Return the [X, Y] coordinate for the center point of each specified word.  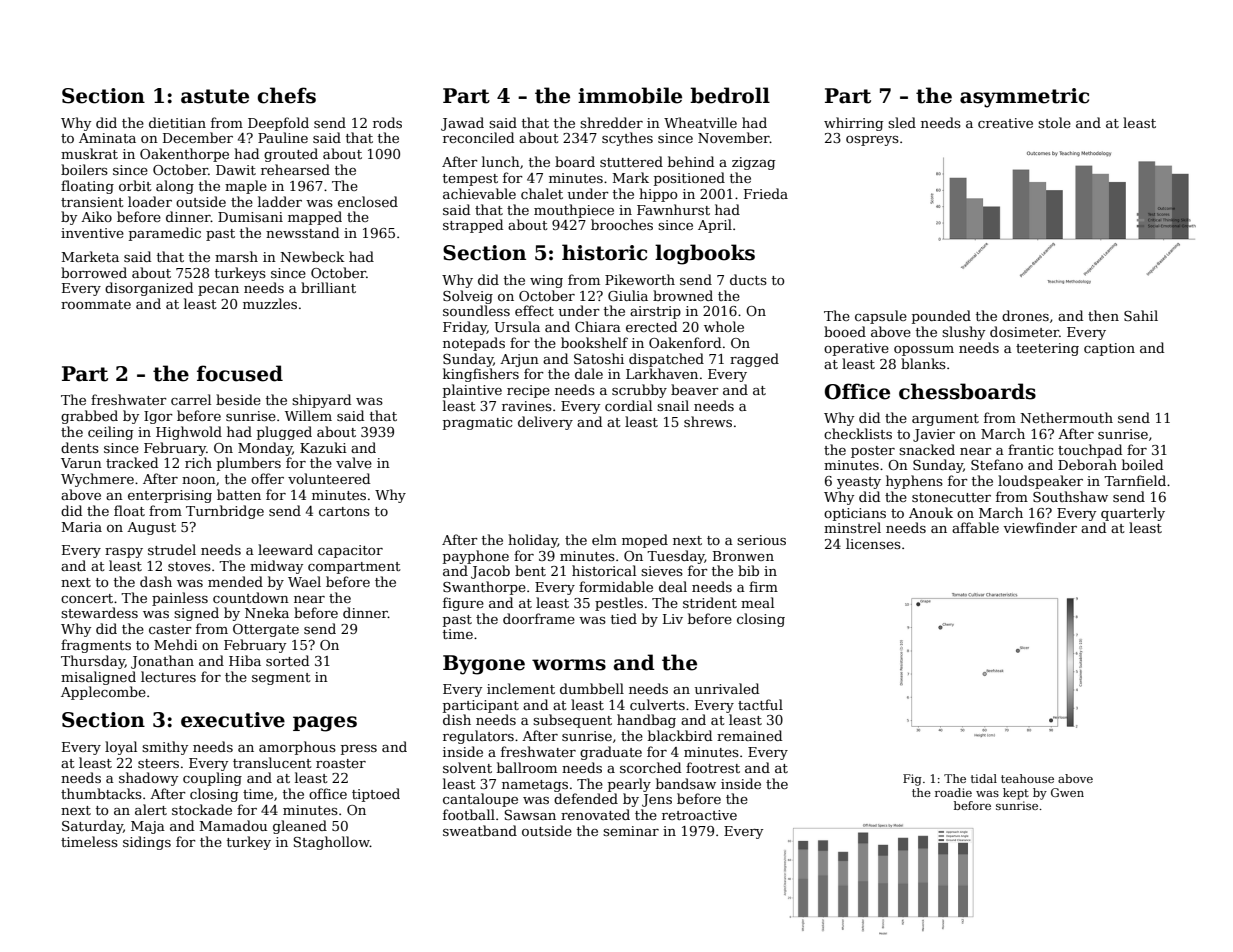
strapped [473, 226]
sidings [147, 843]
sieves [662, 571]
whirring [853, 124]
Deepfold [278, 124]
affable [975, 527]
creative [1005, 123]
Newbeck [313, 256]
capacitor [350, 551]
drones [1025, 315]
